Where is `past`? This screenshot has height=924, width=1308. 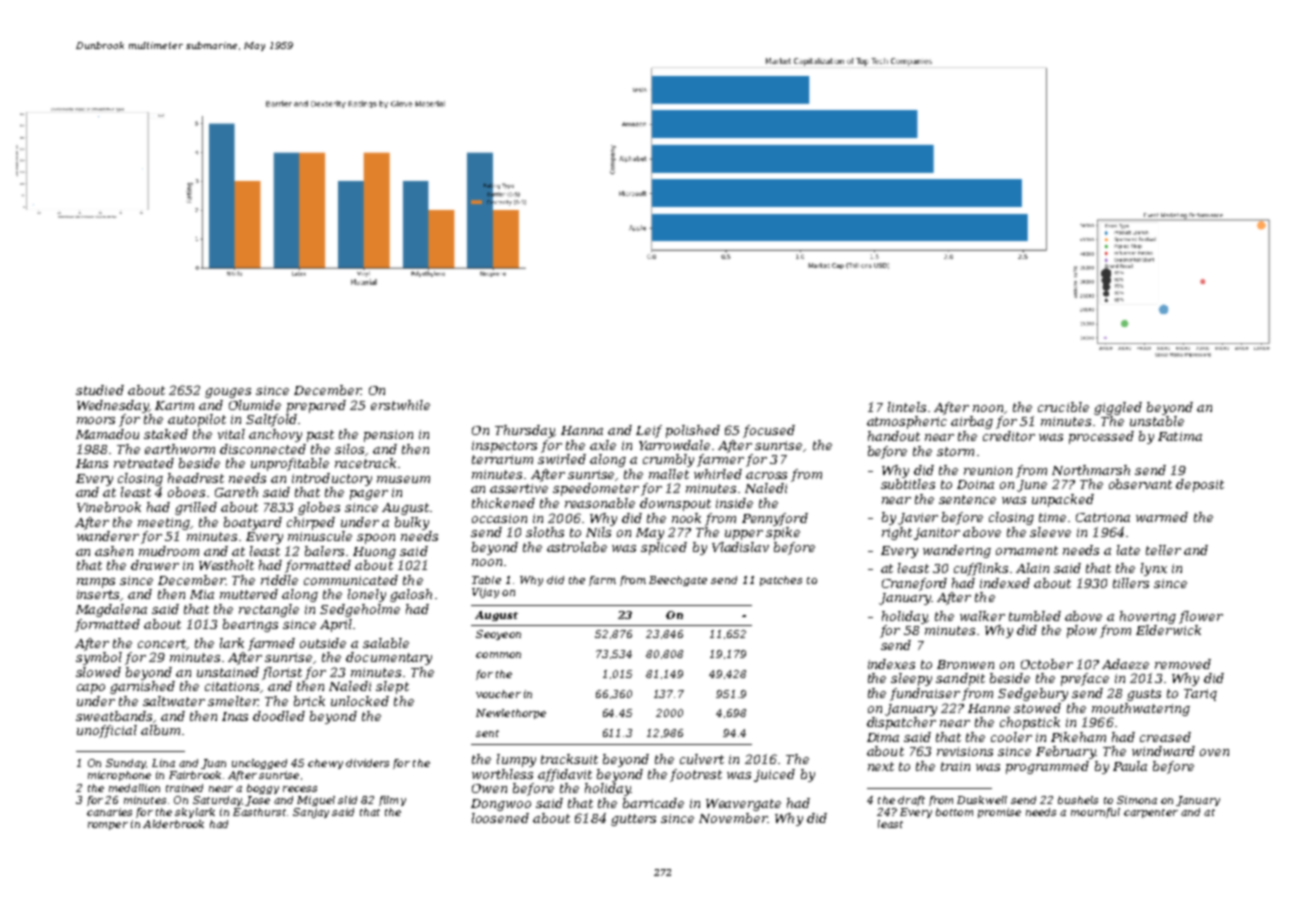 past is located at coordinates (320, 436).
